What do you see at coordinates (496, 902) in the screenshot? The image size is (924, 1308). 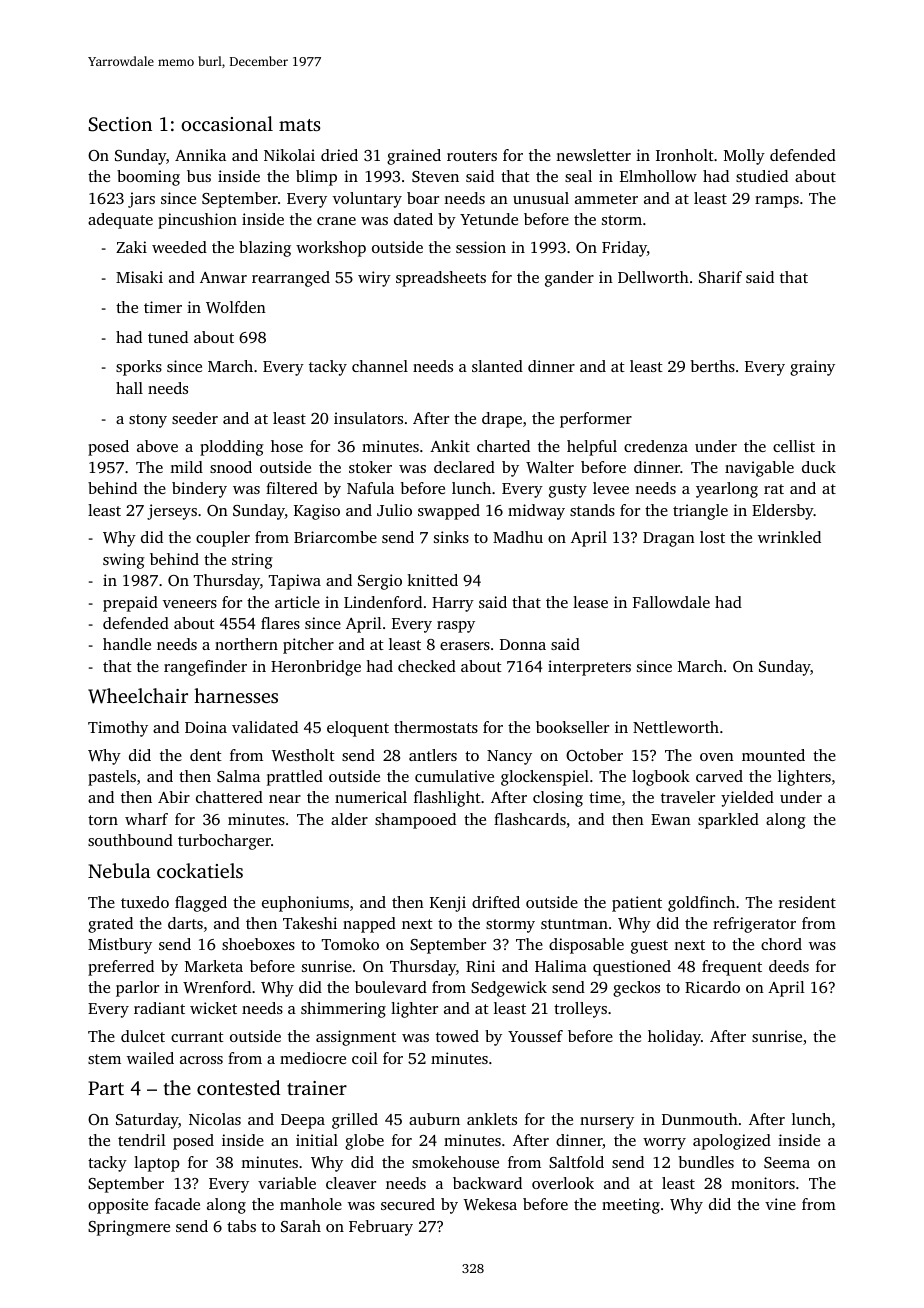 I see `drifted` at bounding box center [496, 902].
